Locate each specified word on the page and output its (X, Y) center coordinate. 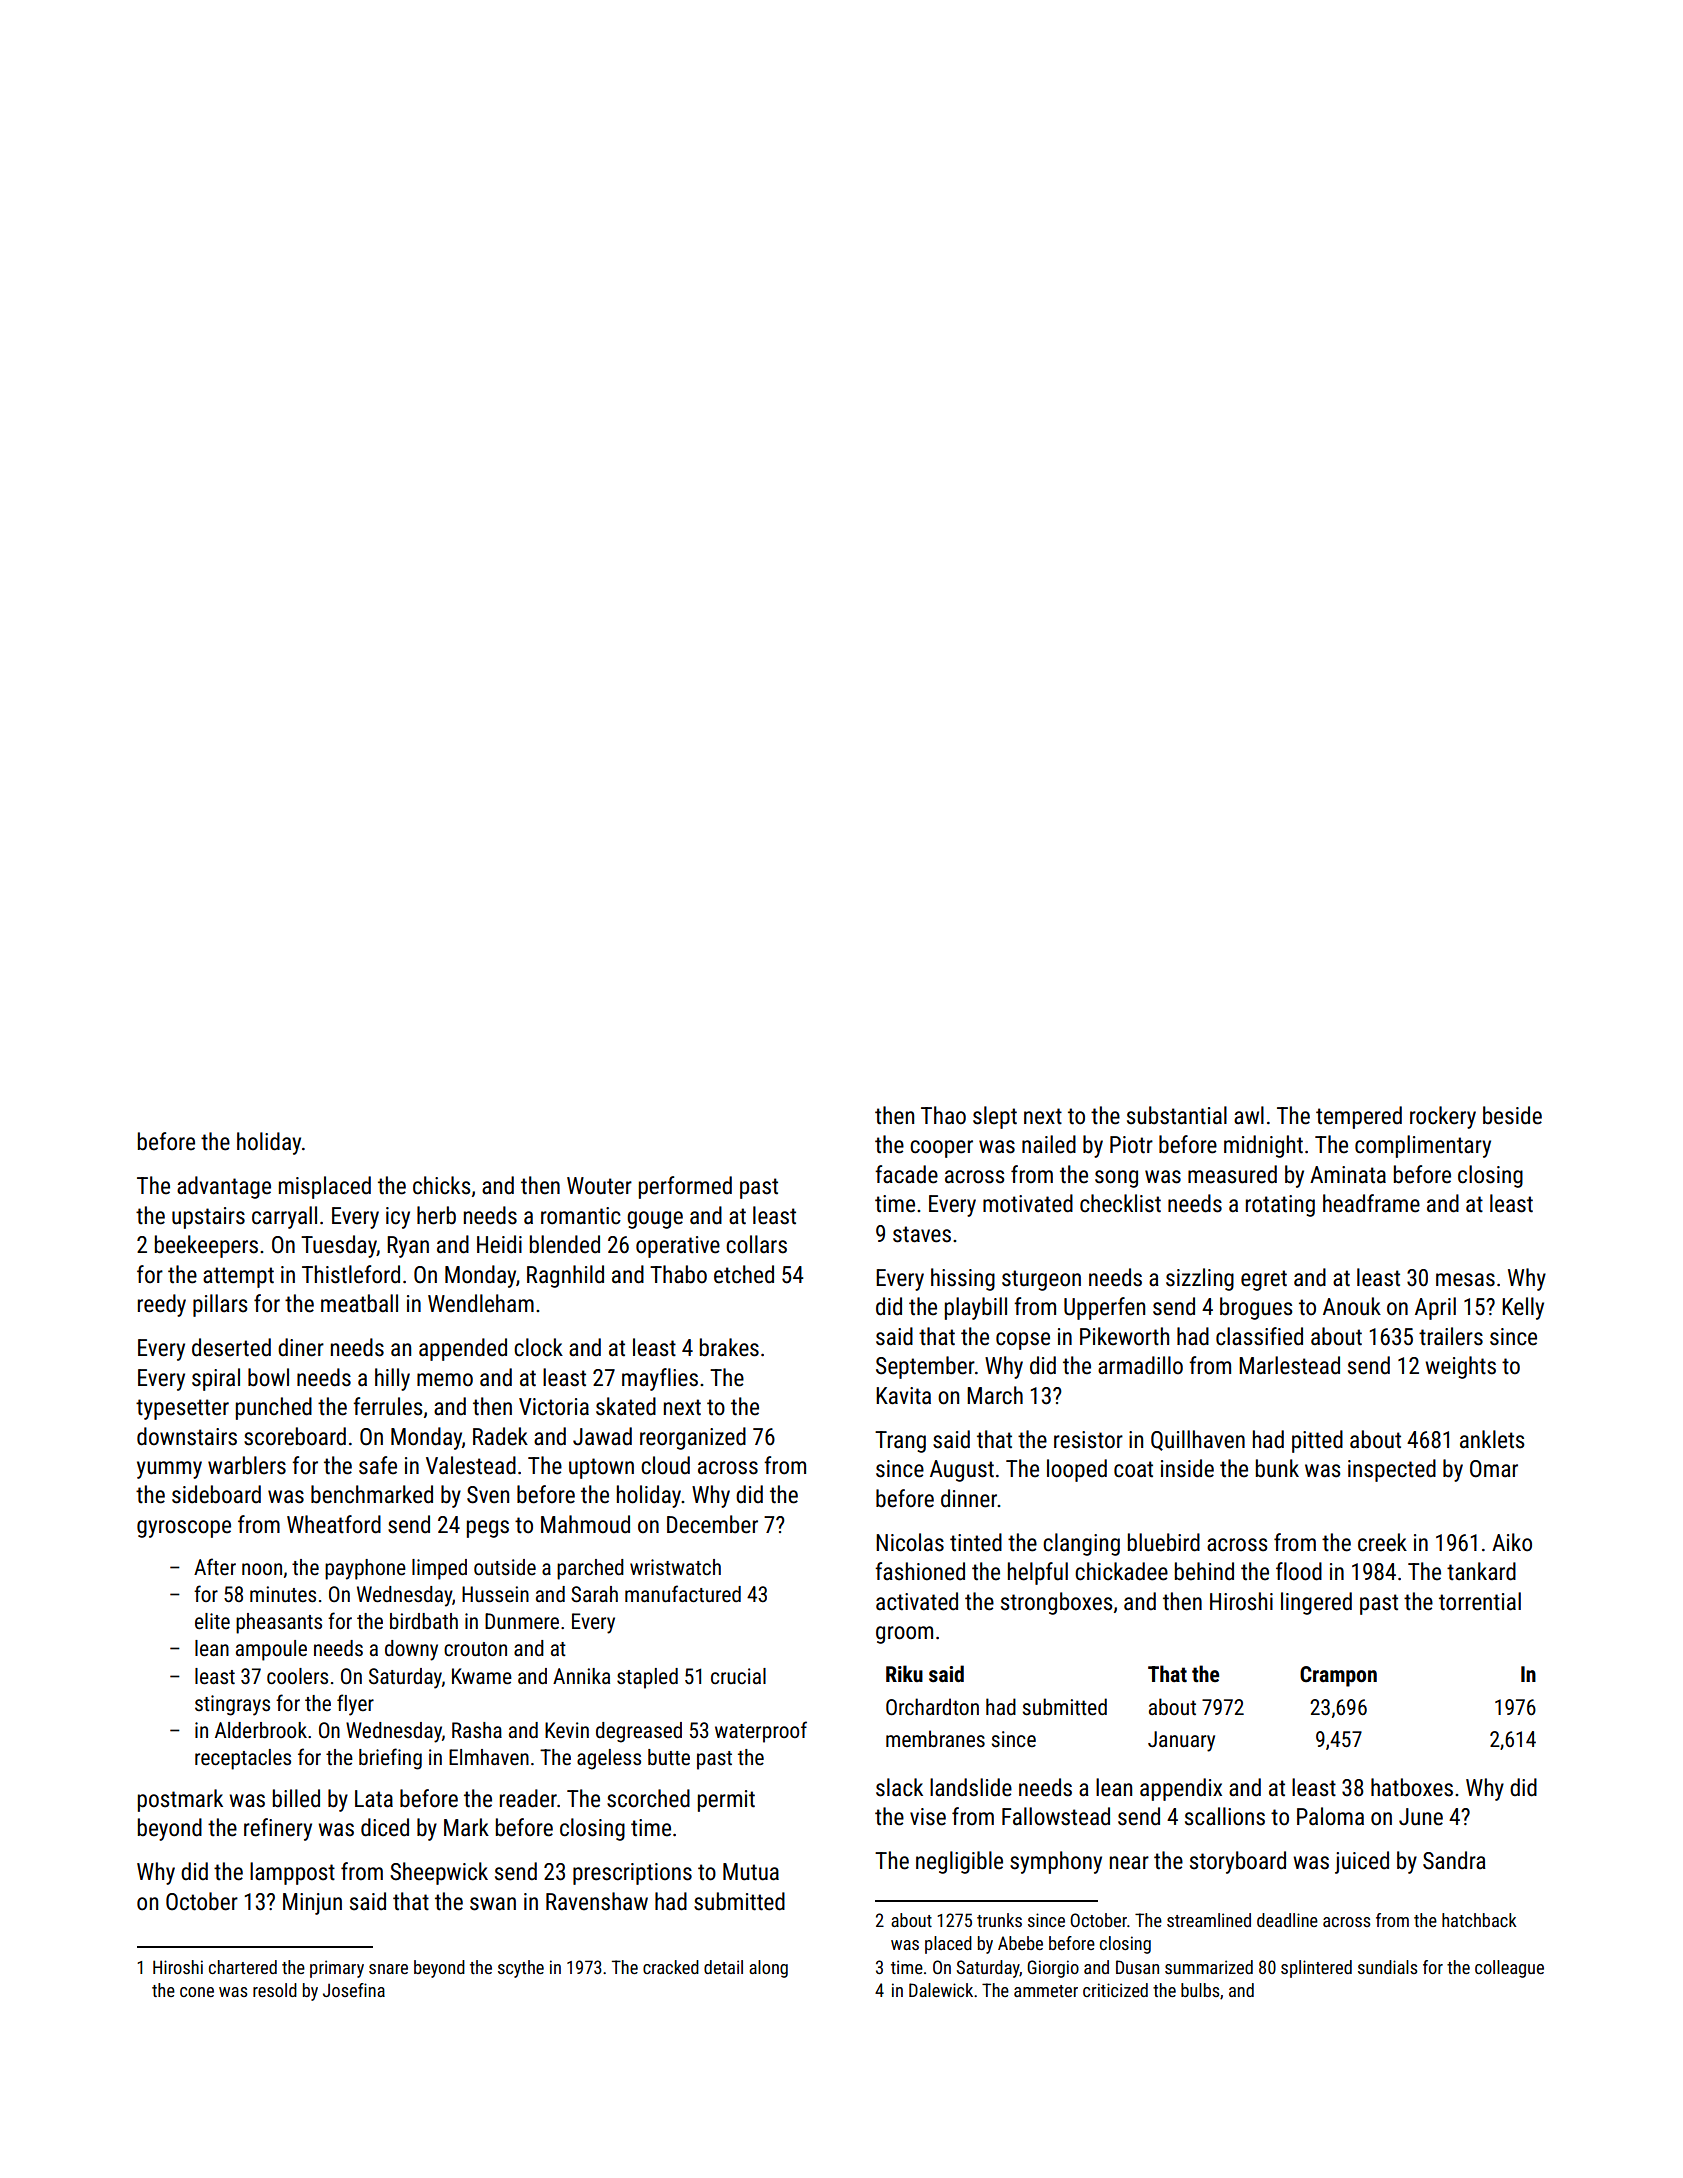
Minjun (312, 1904)
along (768, 1969)
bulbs (1200, 1990)
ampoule (271, 1650)
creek (1382, 1542)
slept (995, 1117)
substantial (1177, 1115)
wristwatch (675, 1567)
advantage (224, 1187)
